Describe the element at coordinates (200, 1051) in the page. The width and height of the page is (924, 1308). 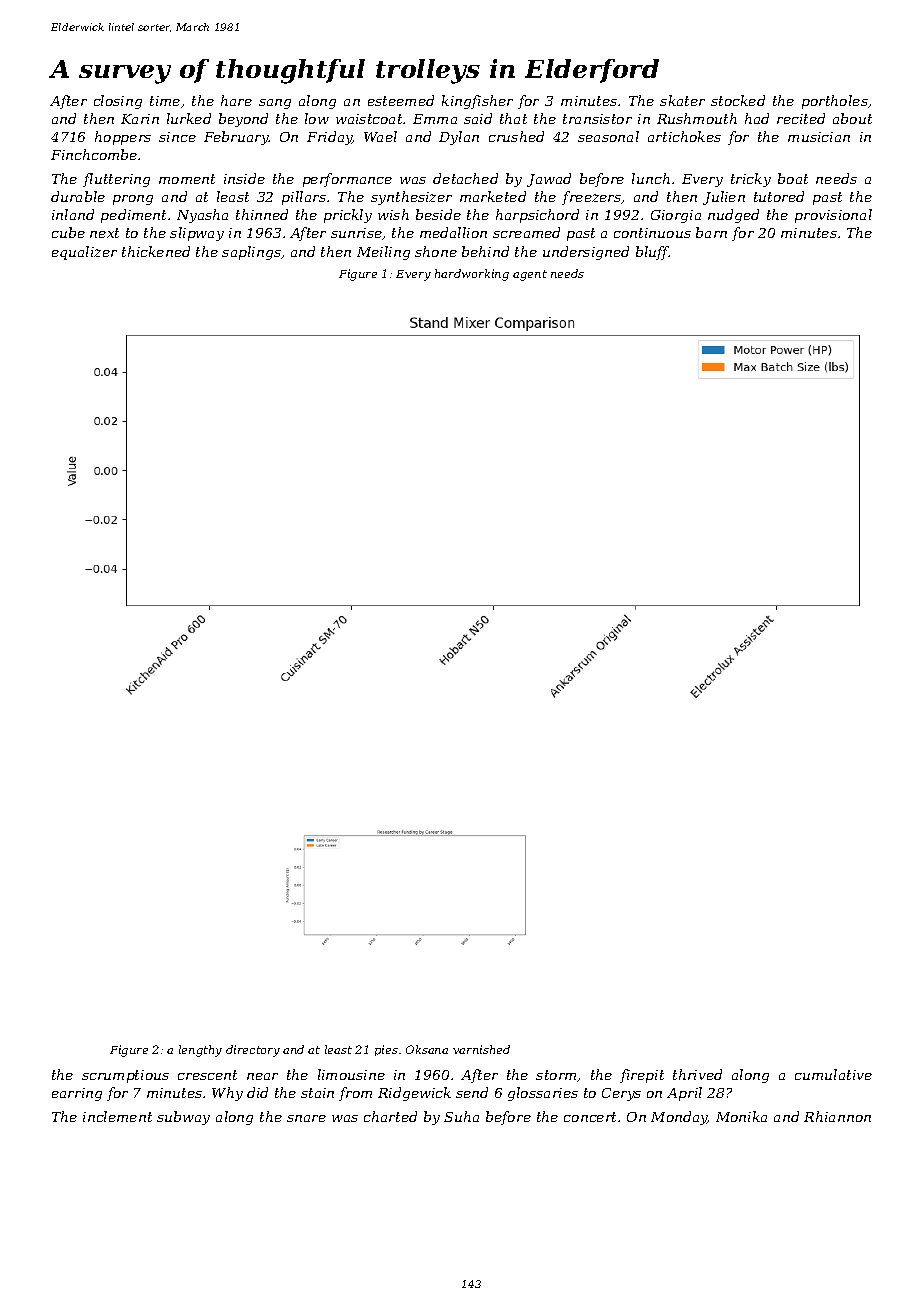
I see `lengthy` at that location.
